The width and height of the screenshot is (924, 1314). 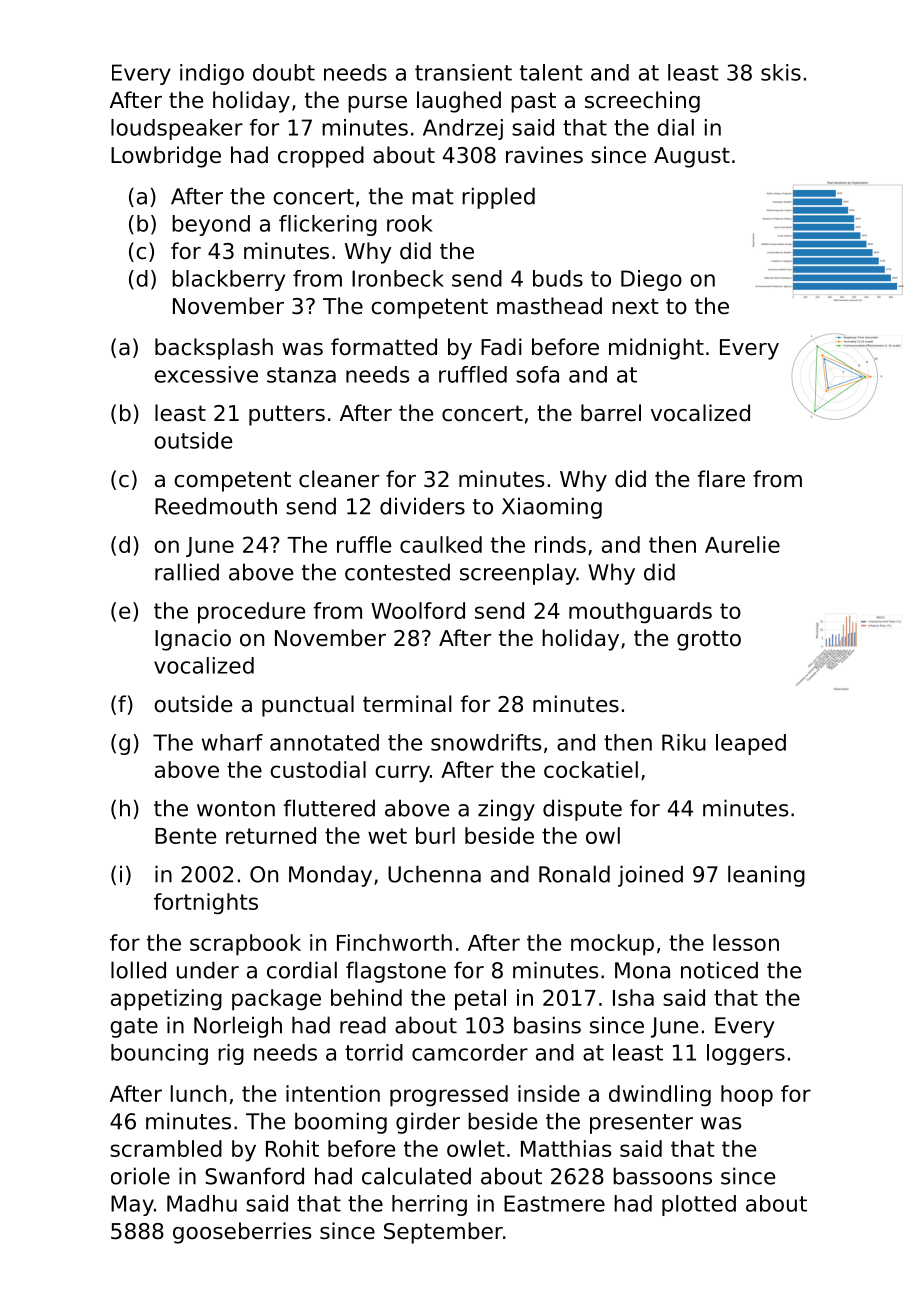 What do you see at coordinates (441, 544) in the screenshot?
I see `caulked` at bounding box center [441, 544].
